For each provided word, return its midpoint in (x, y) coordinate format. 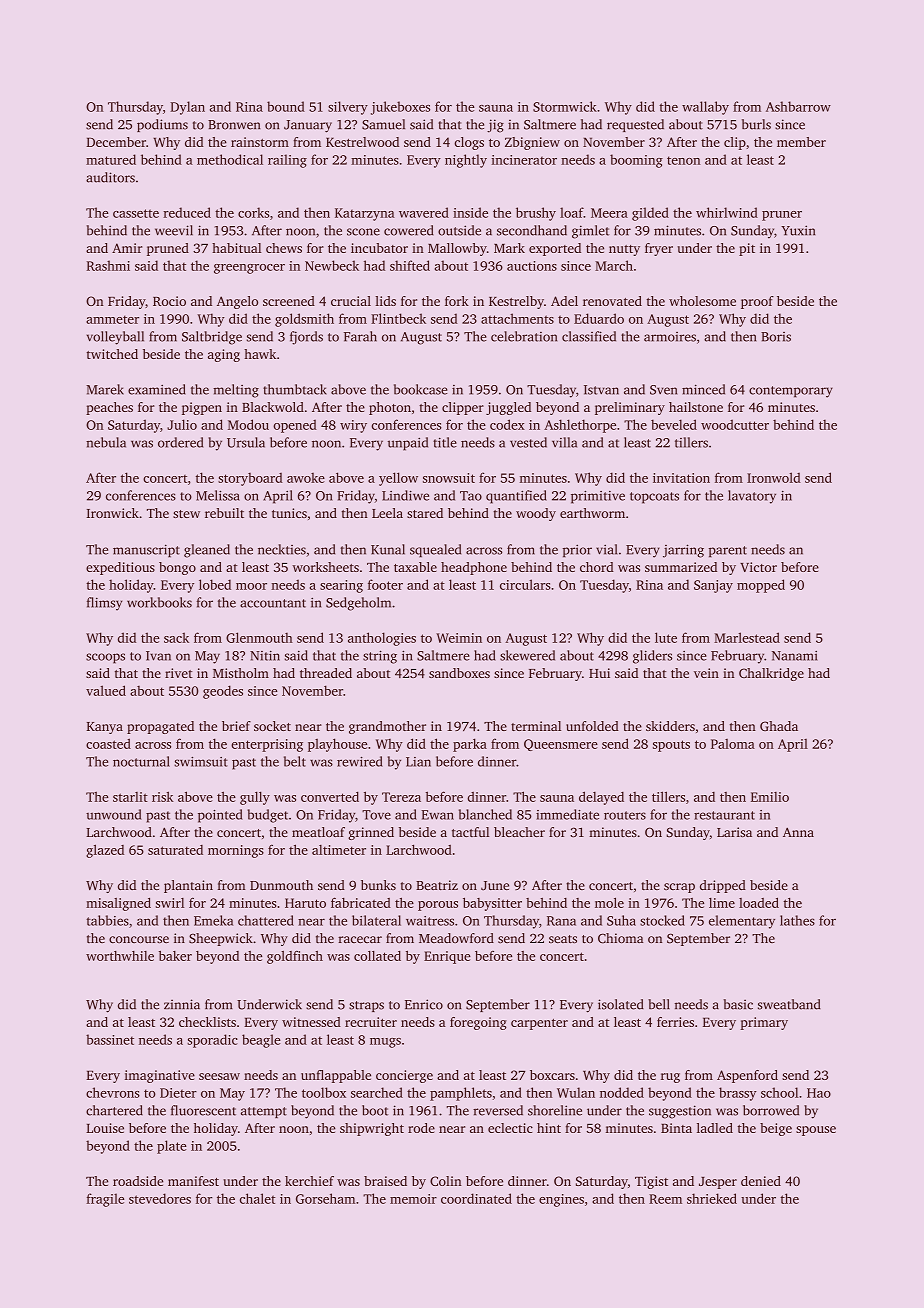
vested (528, 442)
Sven (663, 390)
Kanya (104, 728)
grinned (371, 833)
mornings (236, 851)
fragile (105, 1200)
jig (495, 126)
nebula (106, 442)
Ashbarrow (798, 106)
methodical (230, 159)
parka (470, 745)
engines (561, 1200)
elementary (742, 922)
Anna (798, 832)
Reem (665, 1199)
